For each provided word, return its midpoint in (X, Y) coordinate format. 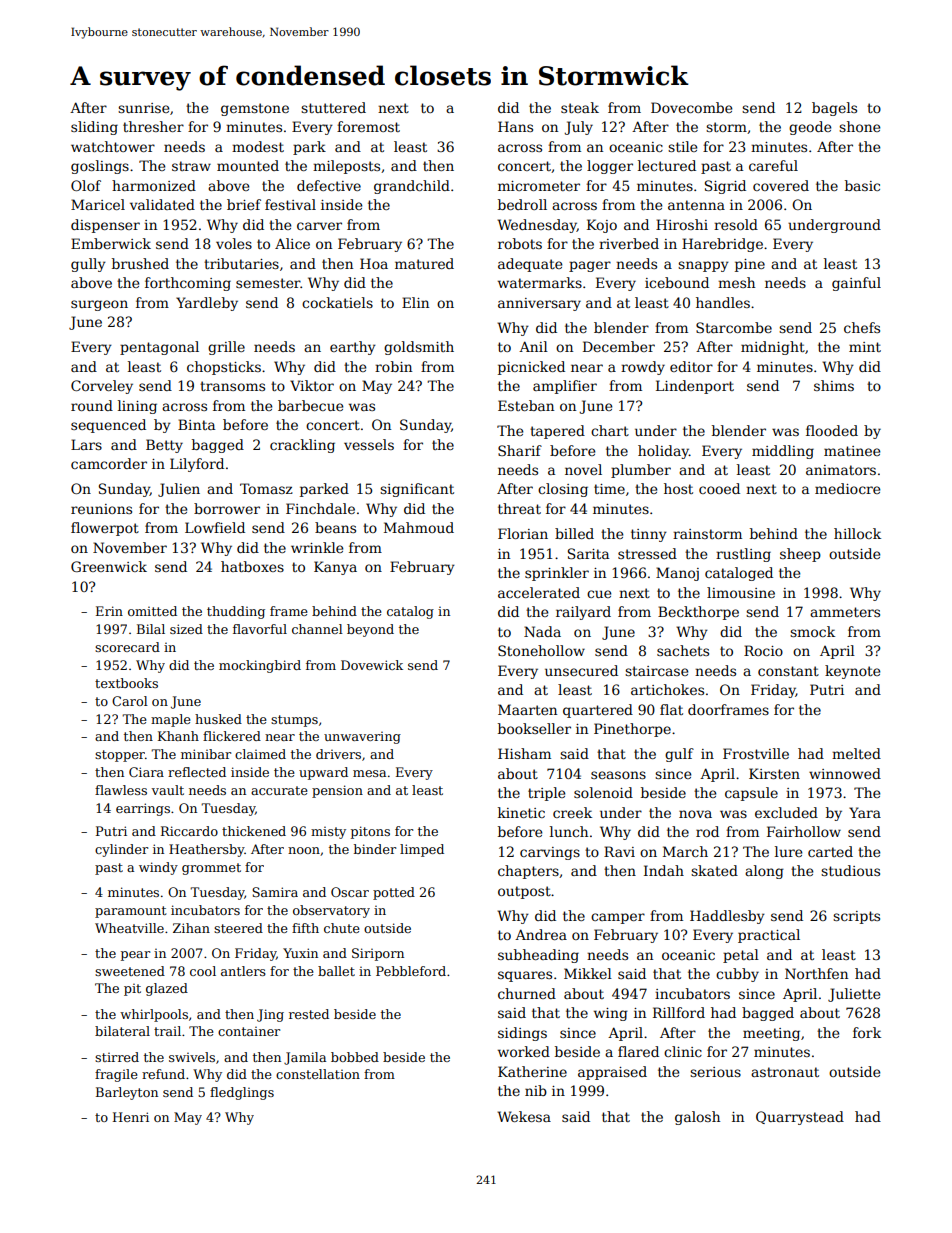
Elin (415, 302)
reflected (197, 772)
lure (788, 851)
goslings (100, 167)
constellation (318, 1074)
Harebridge (722, 245)
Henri (131, 1117)
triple (546, 794)
